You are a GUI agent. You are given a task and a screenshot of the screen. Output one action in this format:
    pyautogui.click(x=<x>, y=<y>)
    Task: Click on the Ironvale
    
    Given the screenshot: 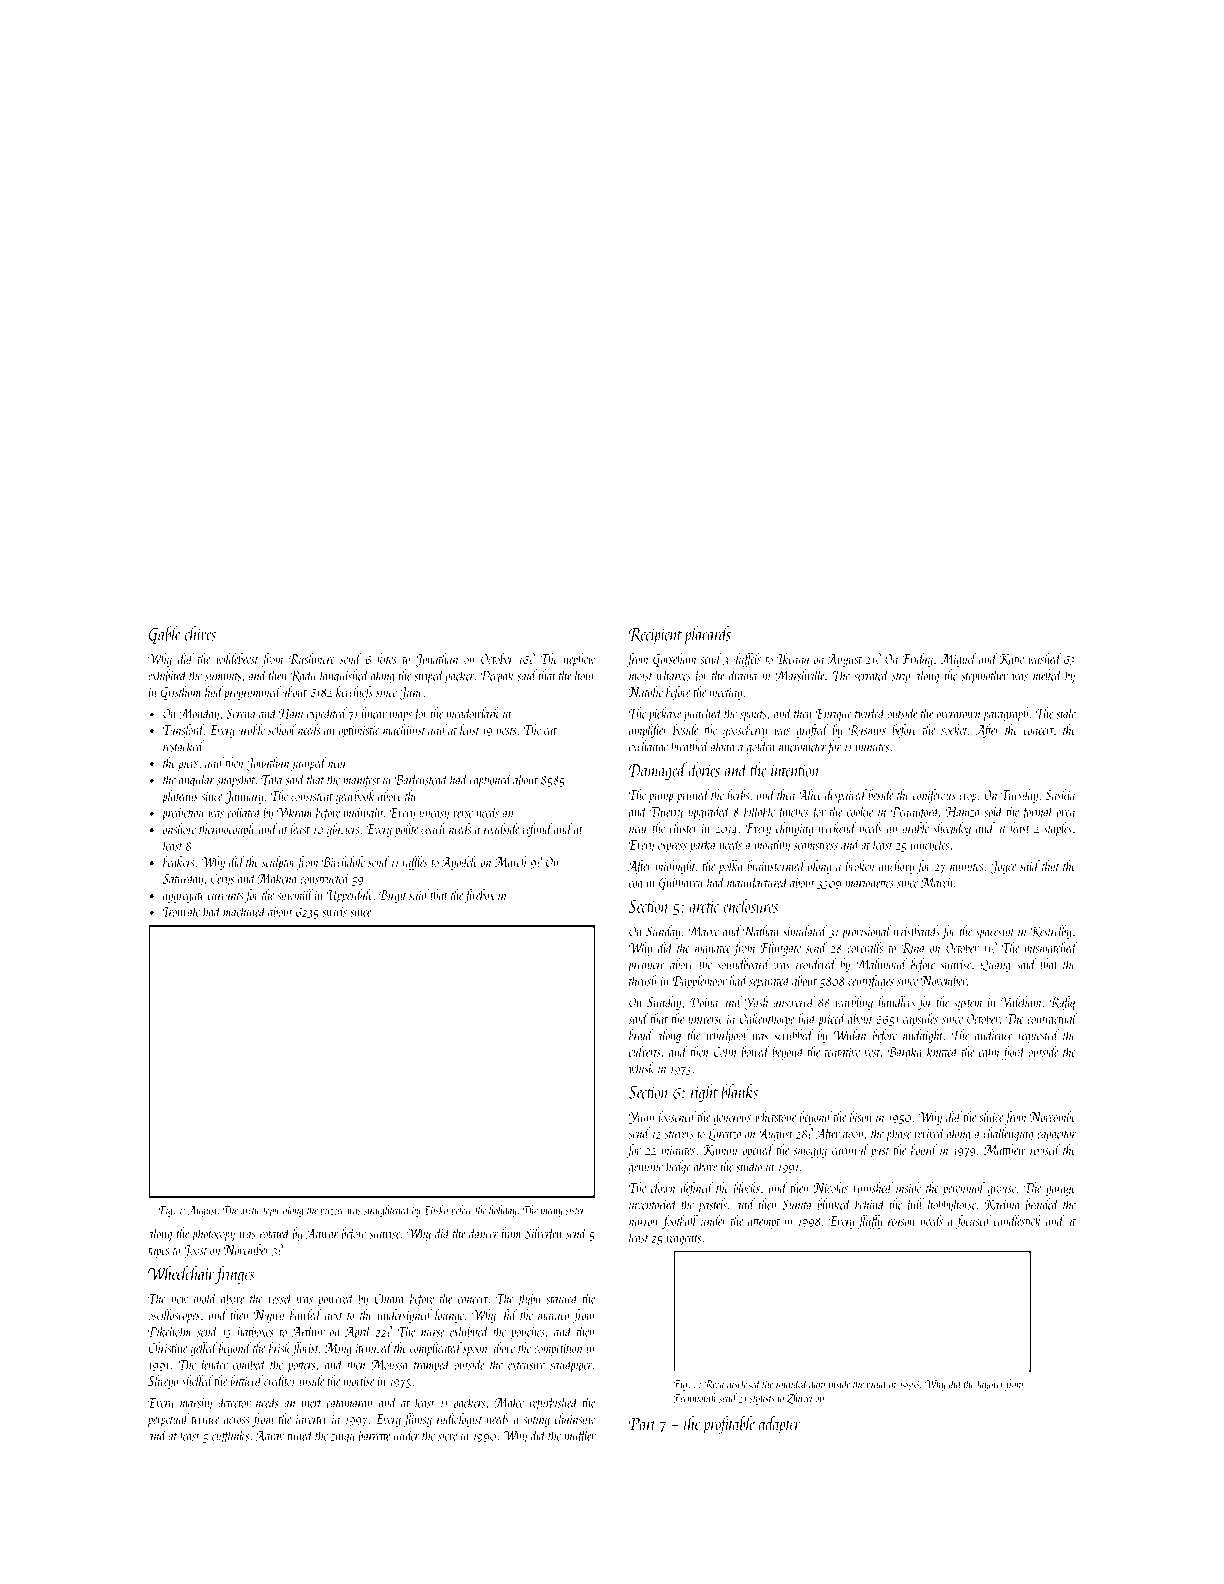 What is the action you would take?
    pyautogui.click(x=181, y=911)
